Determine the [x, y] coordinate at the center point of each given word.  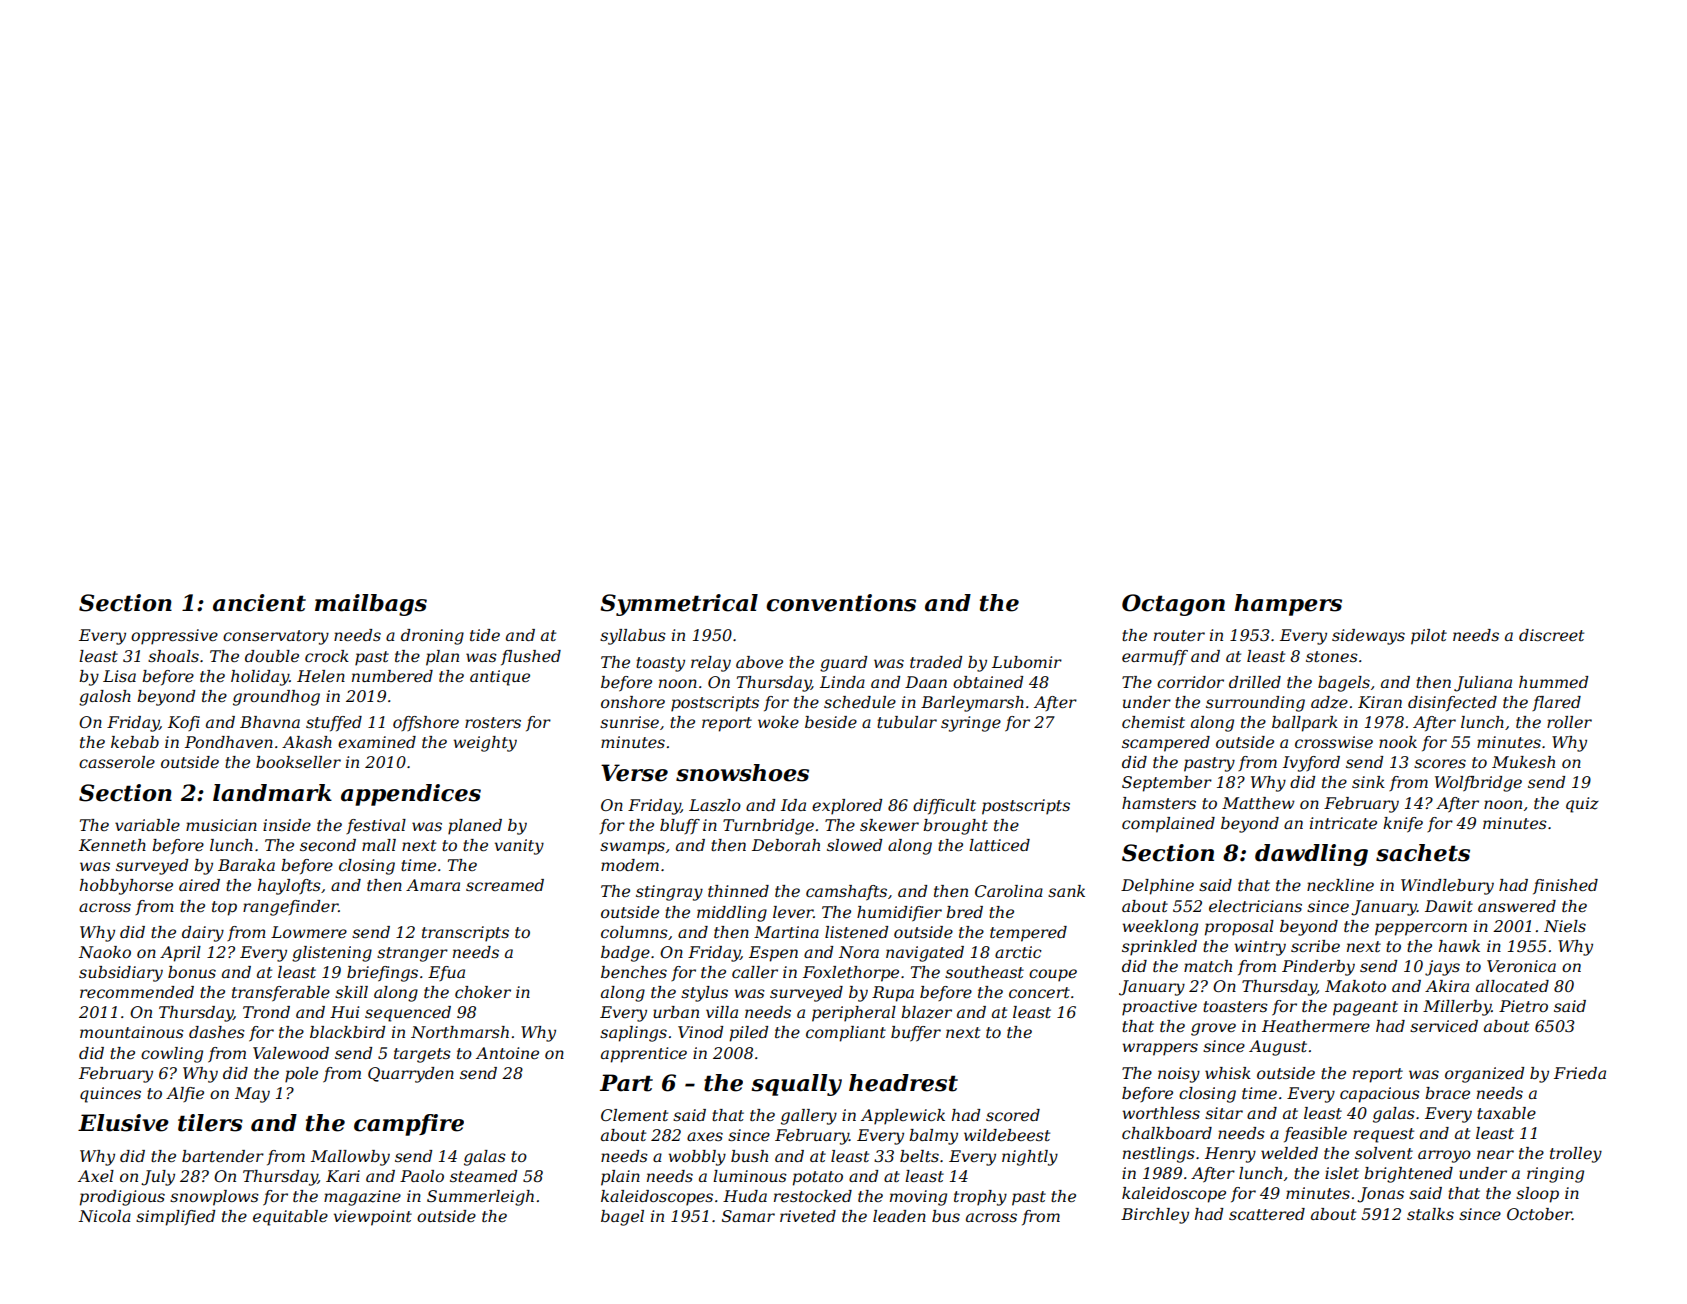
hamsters [1159, 803]
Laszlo [715, 805]
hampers [1288, 605]
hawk [1459, 946]
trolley [1576, 1155]
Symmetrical [679, 605]
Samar [748, 1216]
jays [1442, 968]
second [328, 845]
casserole [117, 762]
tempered [1028, 934]
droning [432, 637]
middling [732, 914]
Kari [343, 1176]
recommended [137, 992]
